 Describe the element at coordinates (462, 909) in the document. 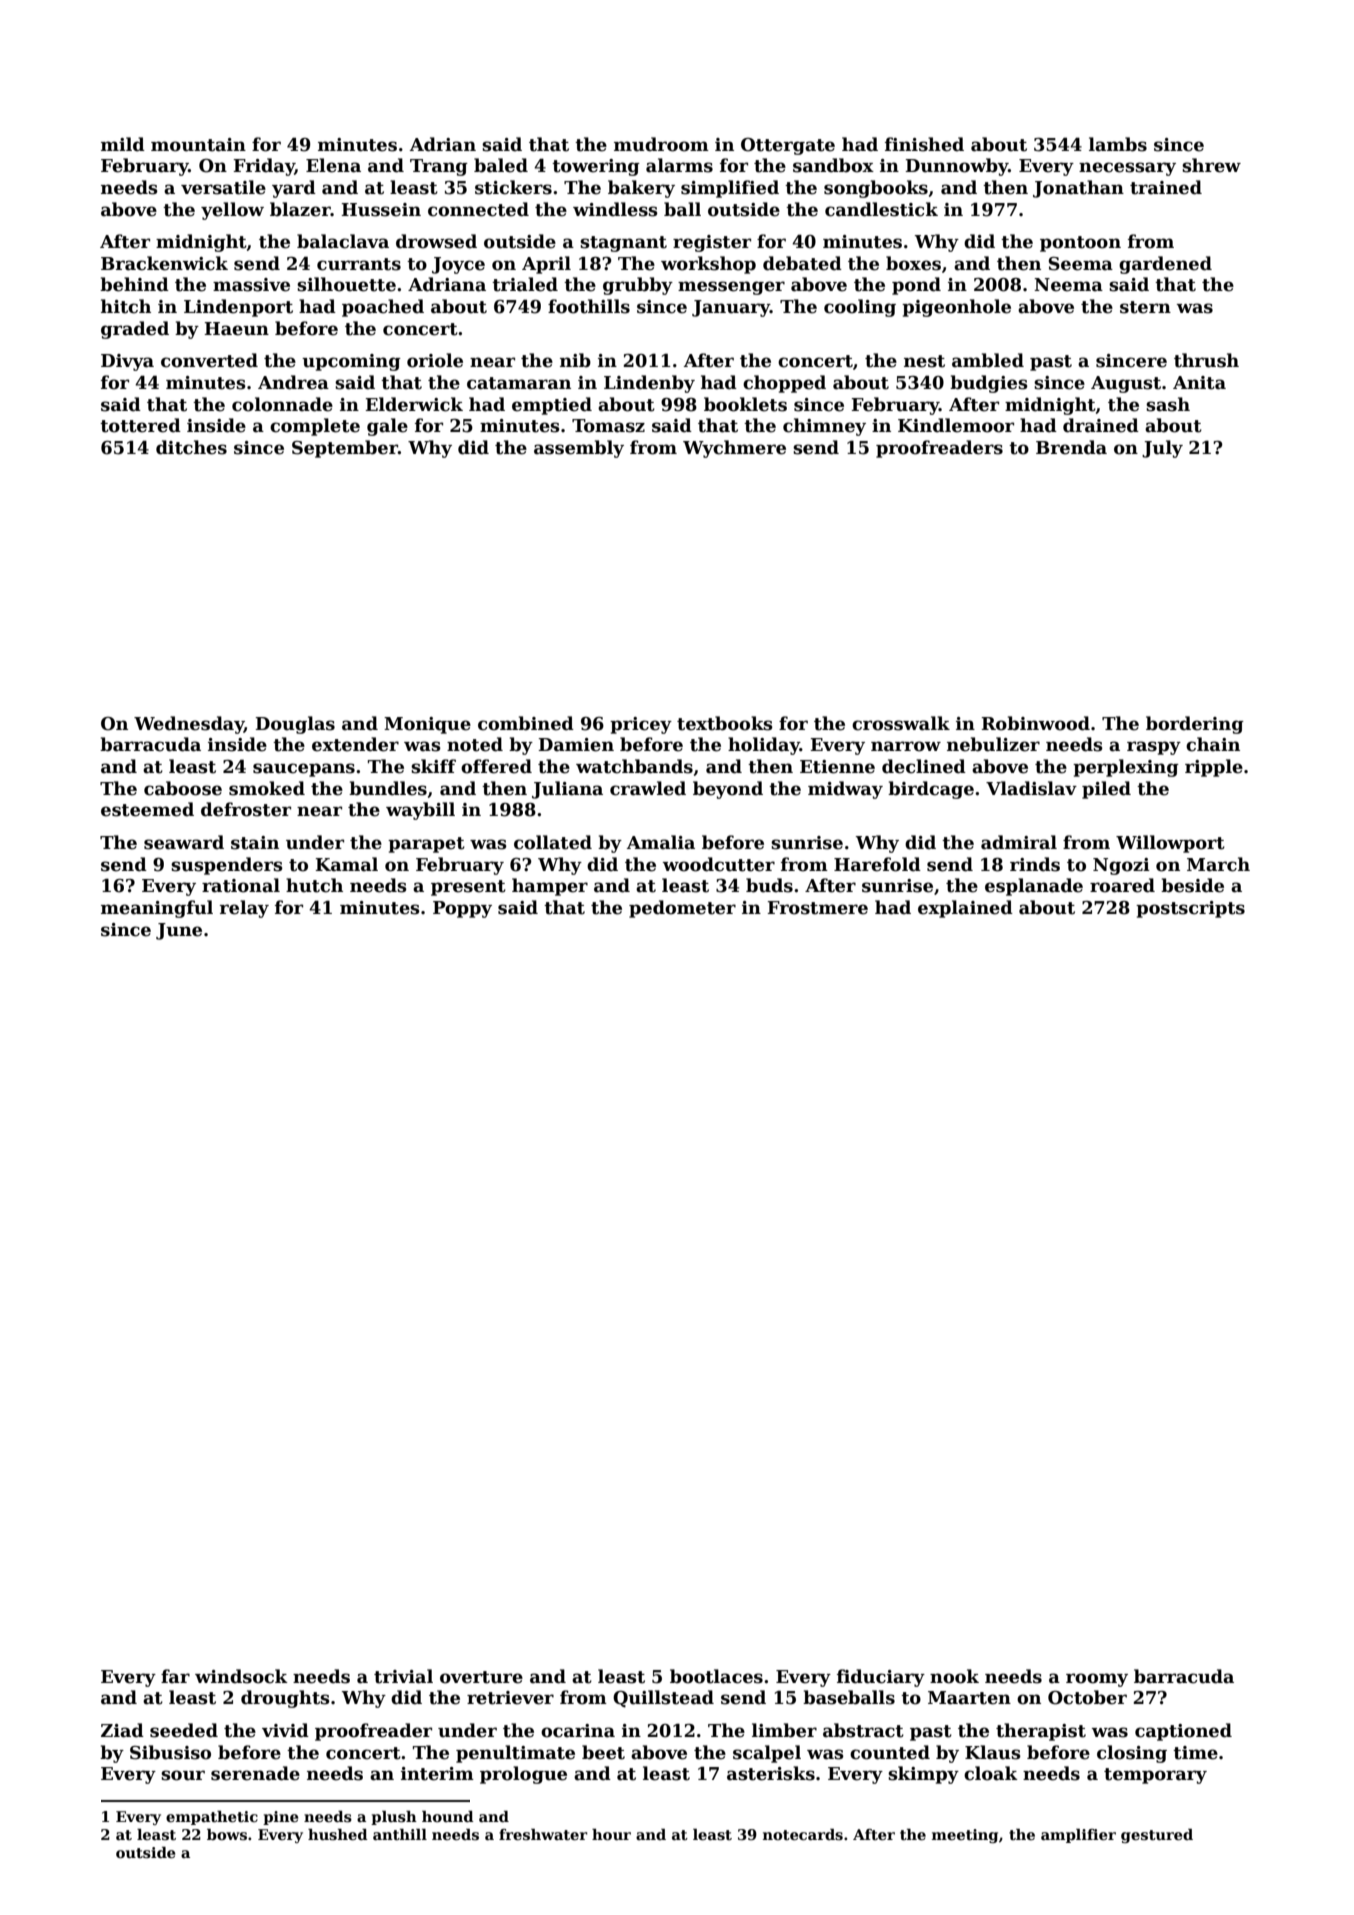

I see `Poppy` at that location.
